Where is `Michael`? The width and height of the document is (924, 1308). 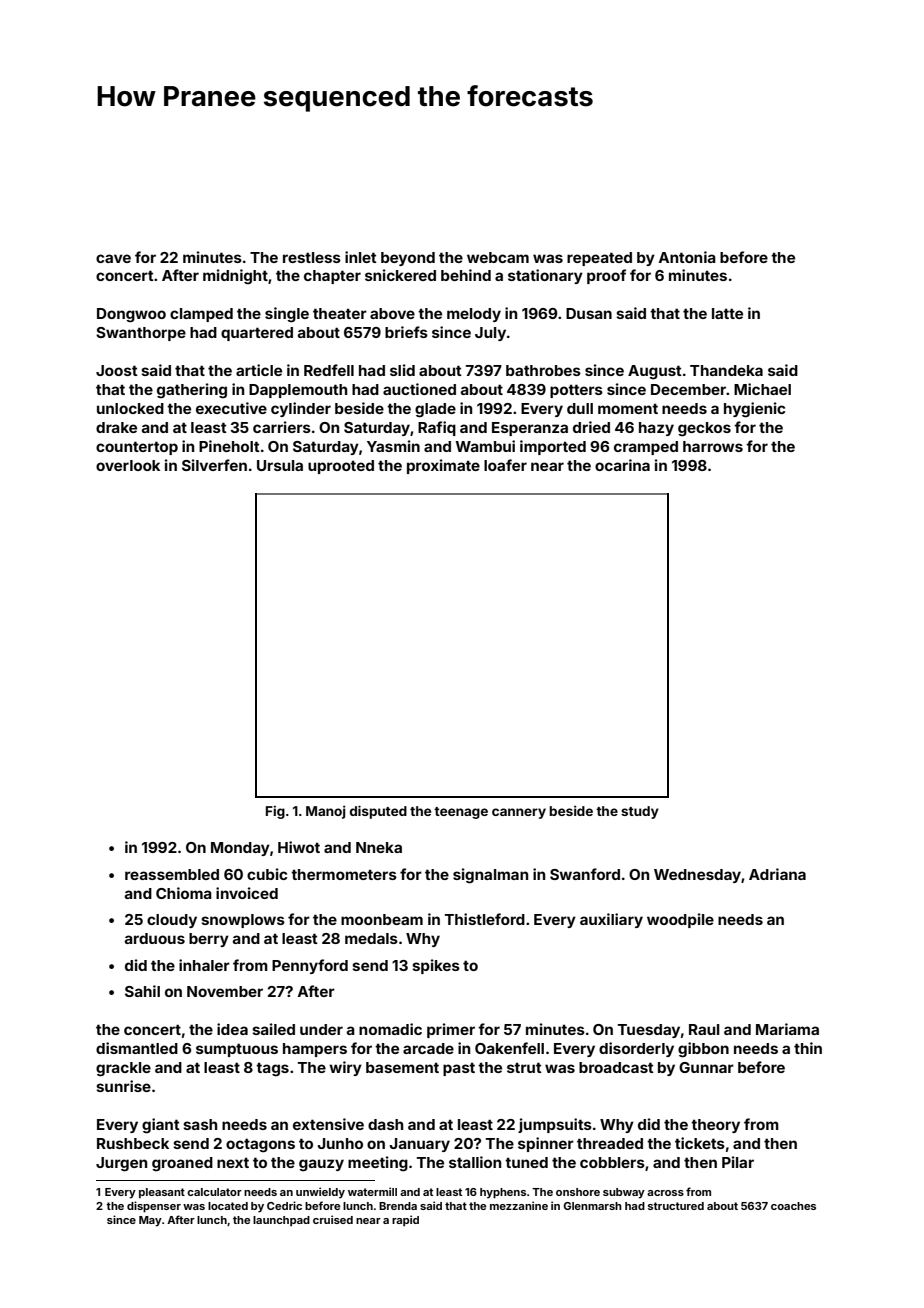 Michael is located at coordinates (762, 389).
